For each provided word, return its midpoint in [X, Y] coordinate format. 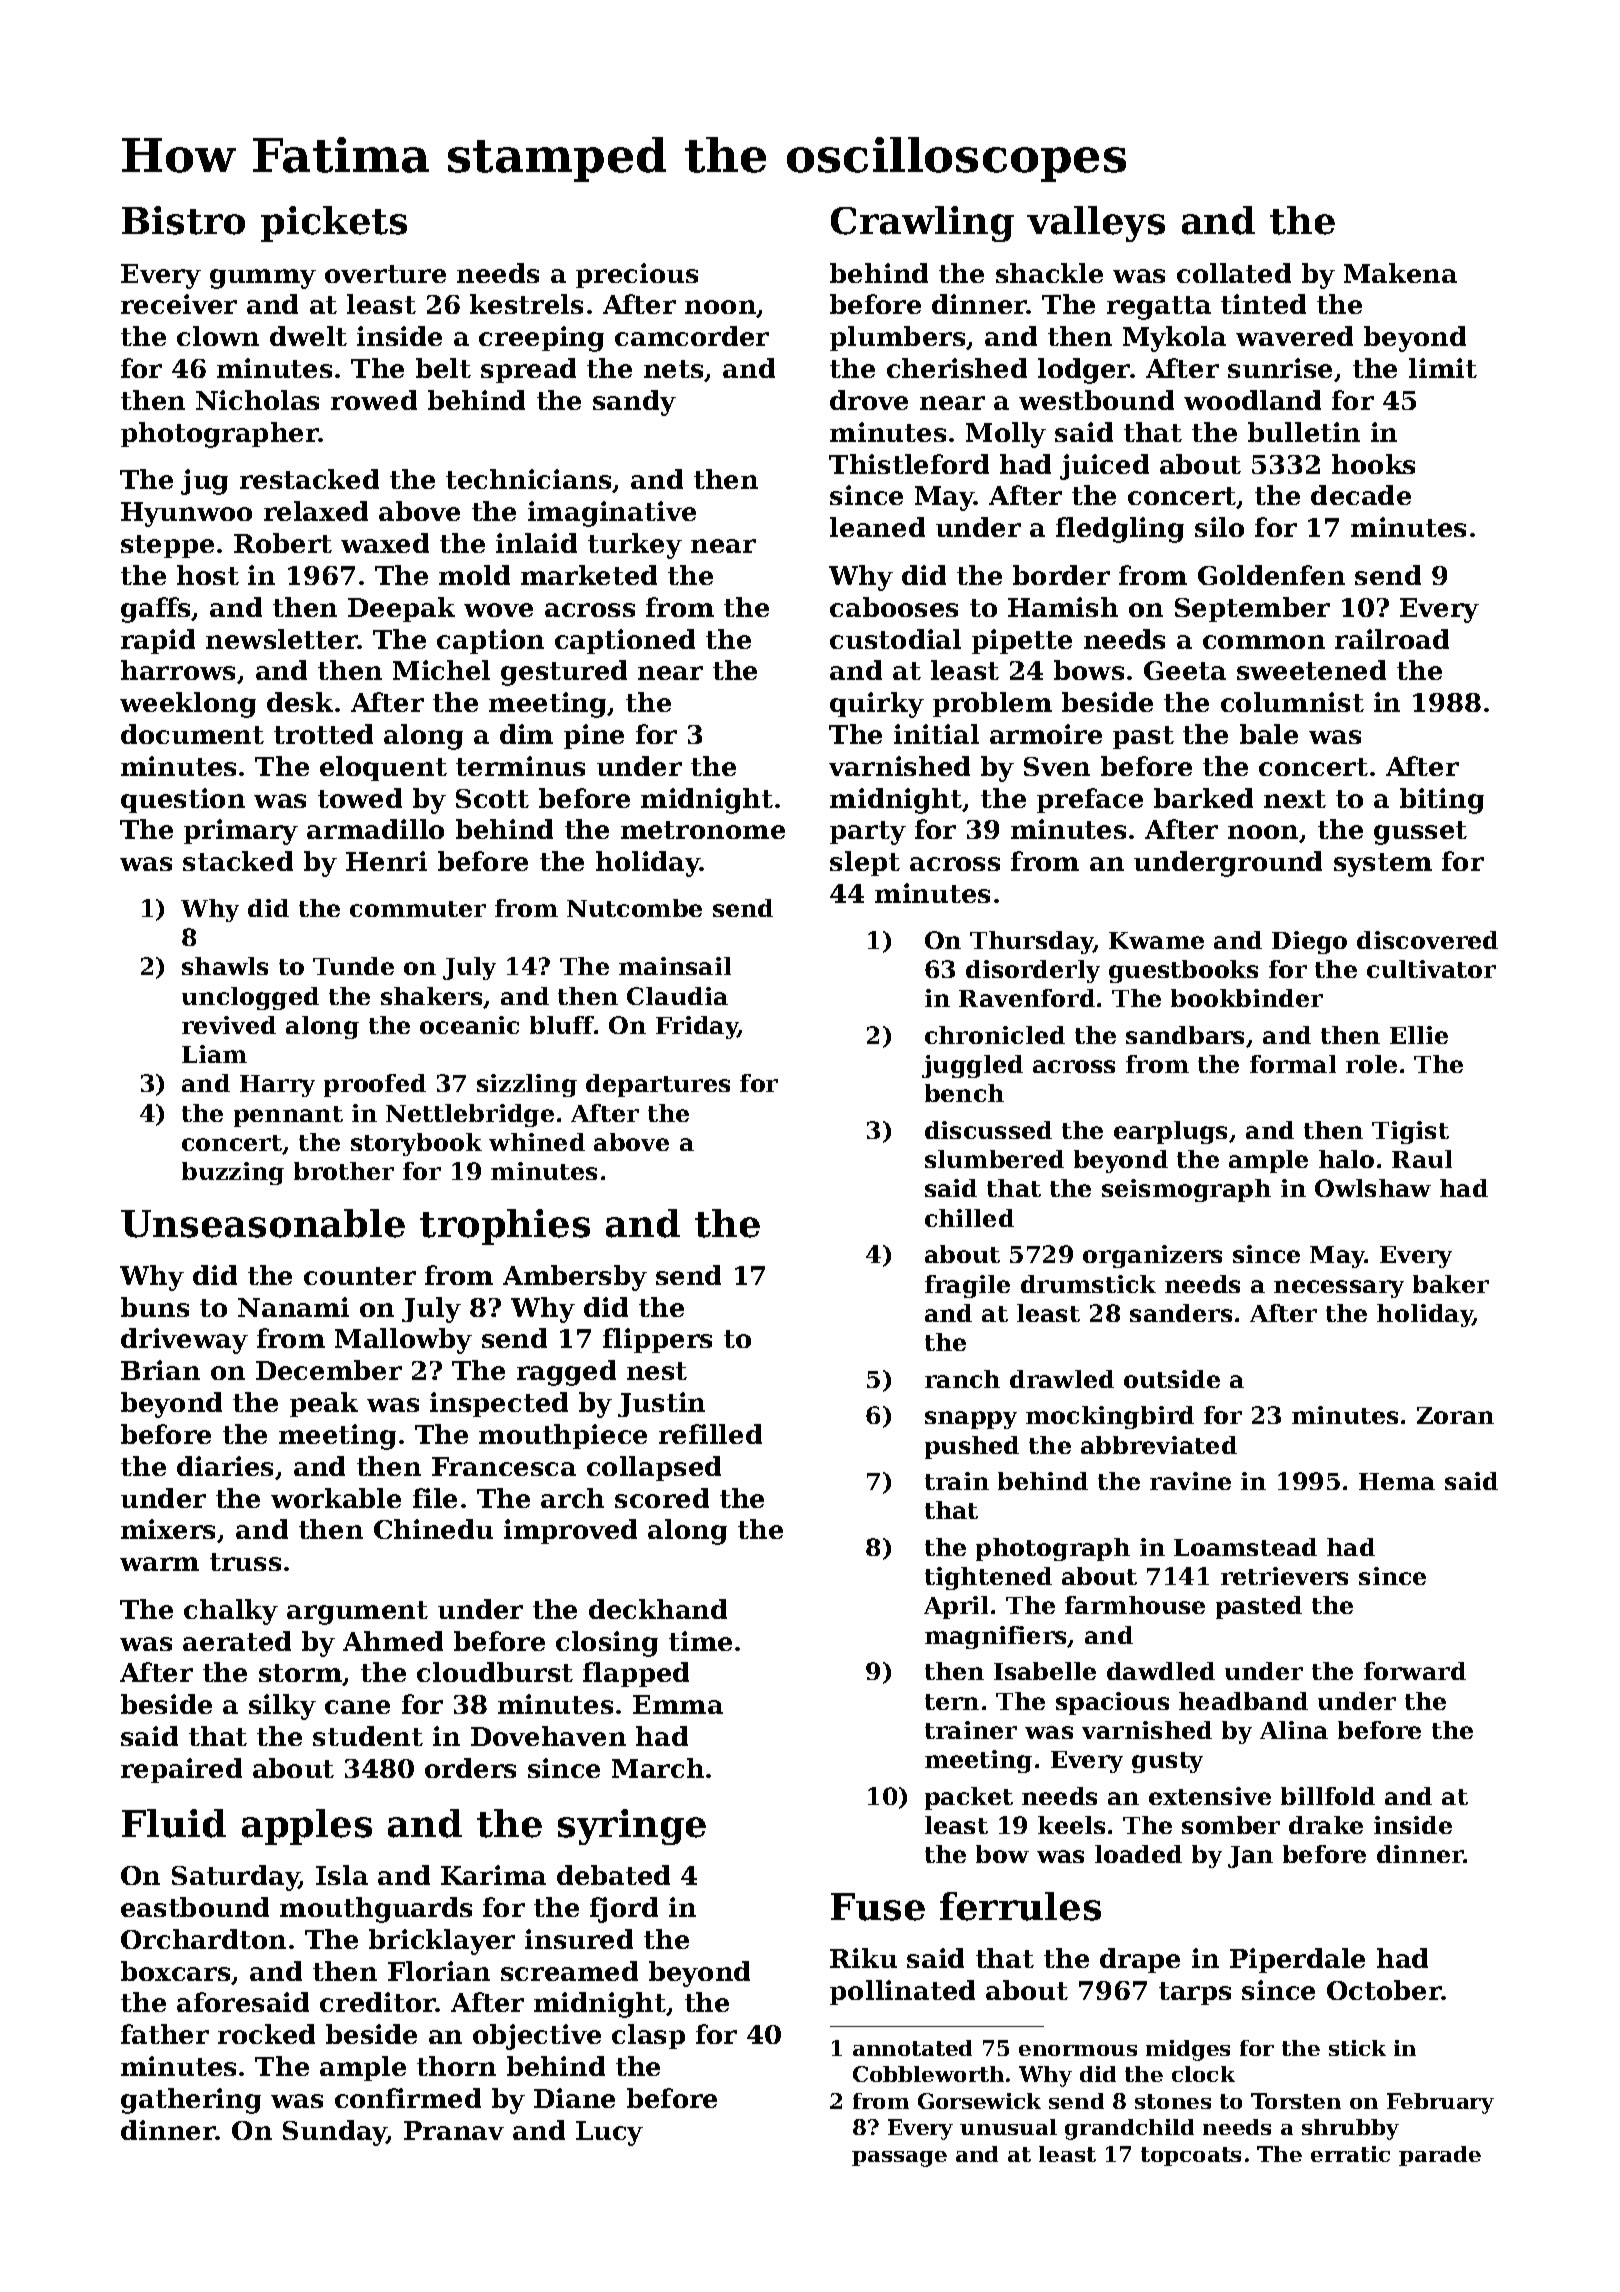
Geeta [1185, 670]
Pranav [454, 2130]
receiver [179, 304]
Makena [1400, 273]
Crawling [922, 224]
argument [357, 1613]
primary [241, 832]
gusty [1167, 1762]
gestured [564, 673]
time [700, 1641]
